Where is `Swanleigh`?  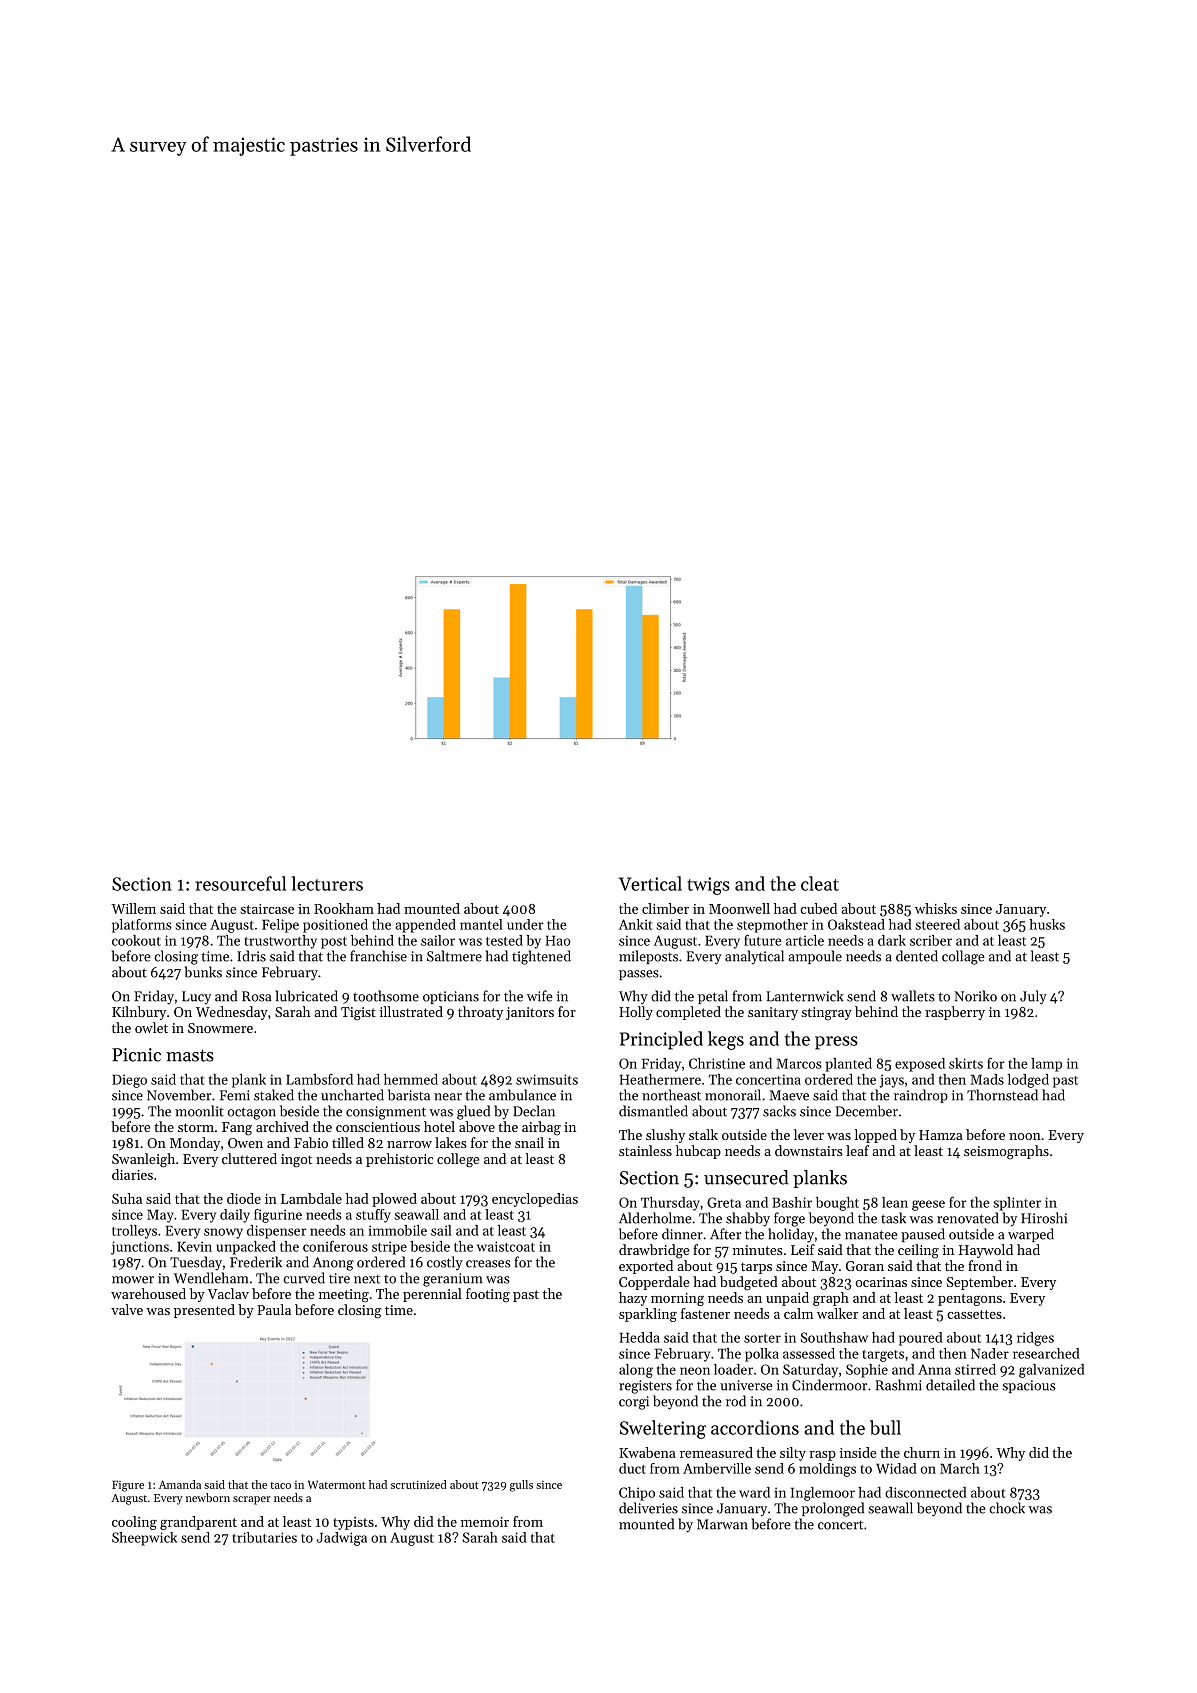
Swanleigh is located at coordinates (143, 1160).
